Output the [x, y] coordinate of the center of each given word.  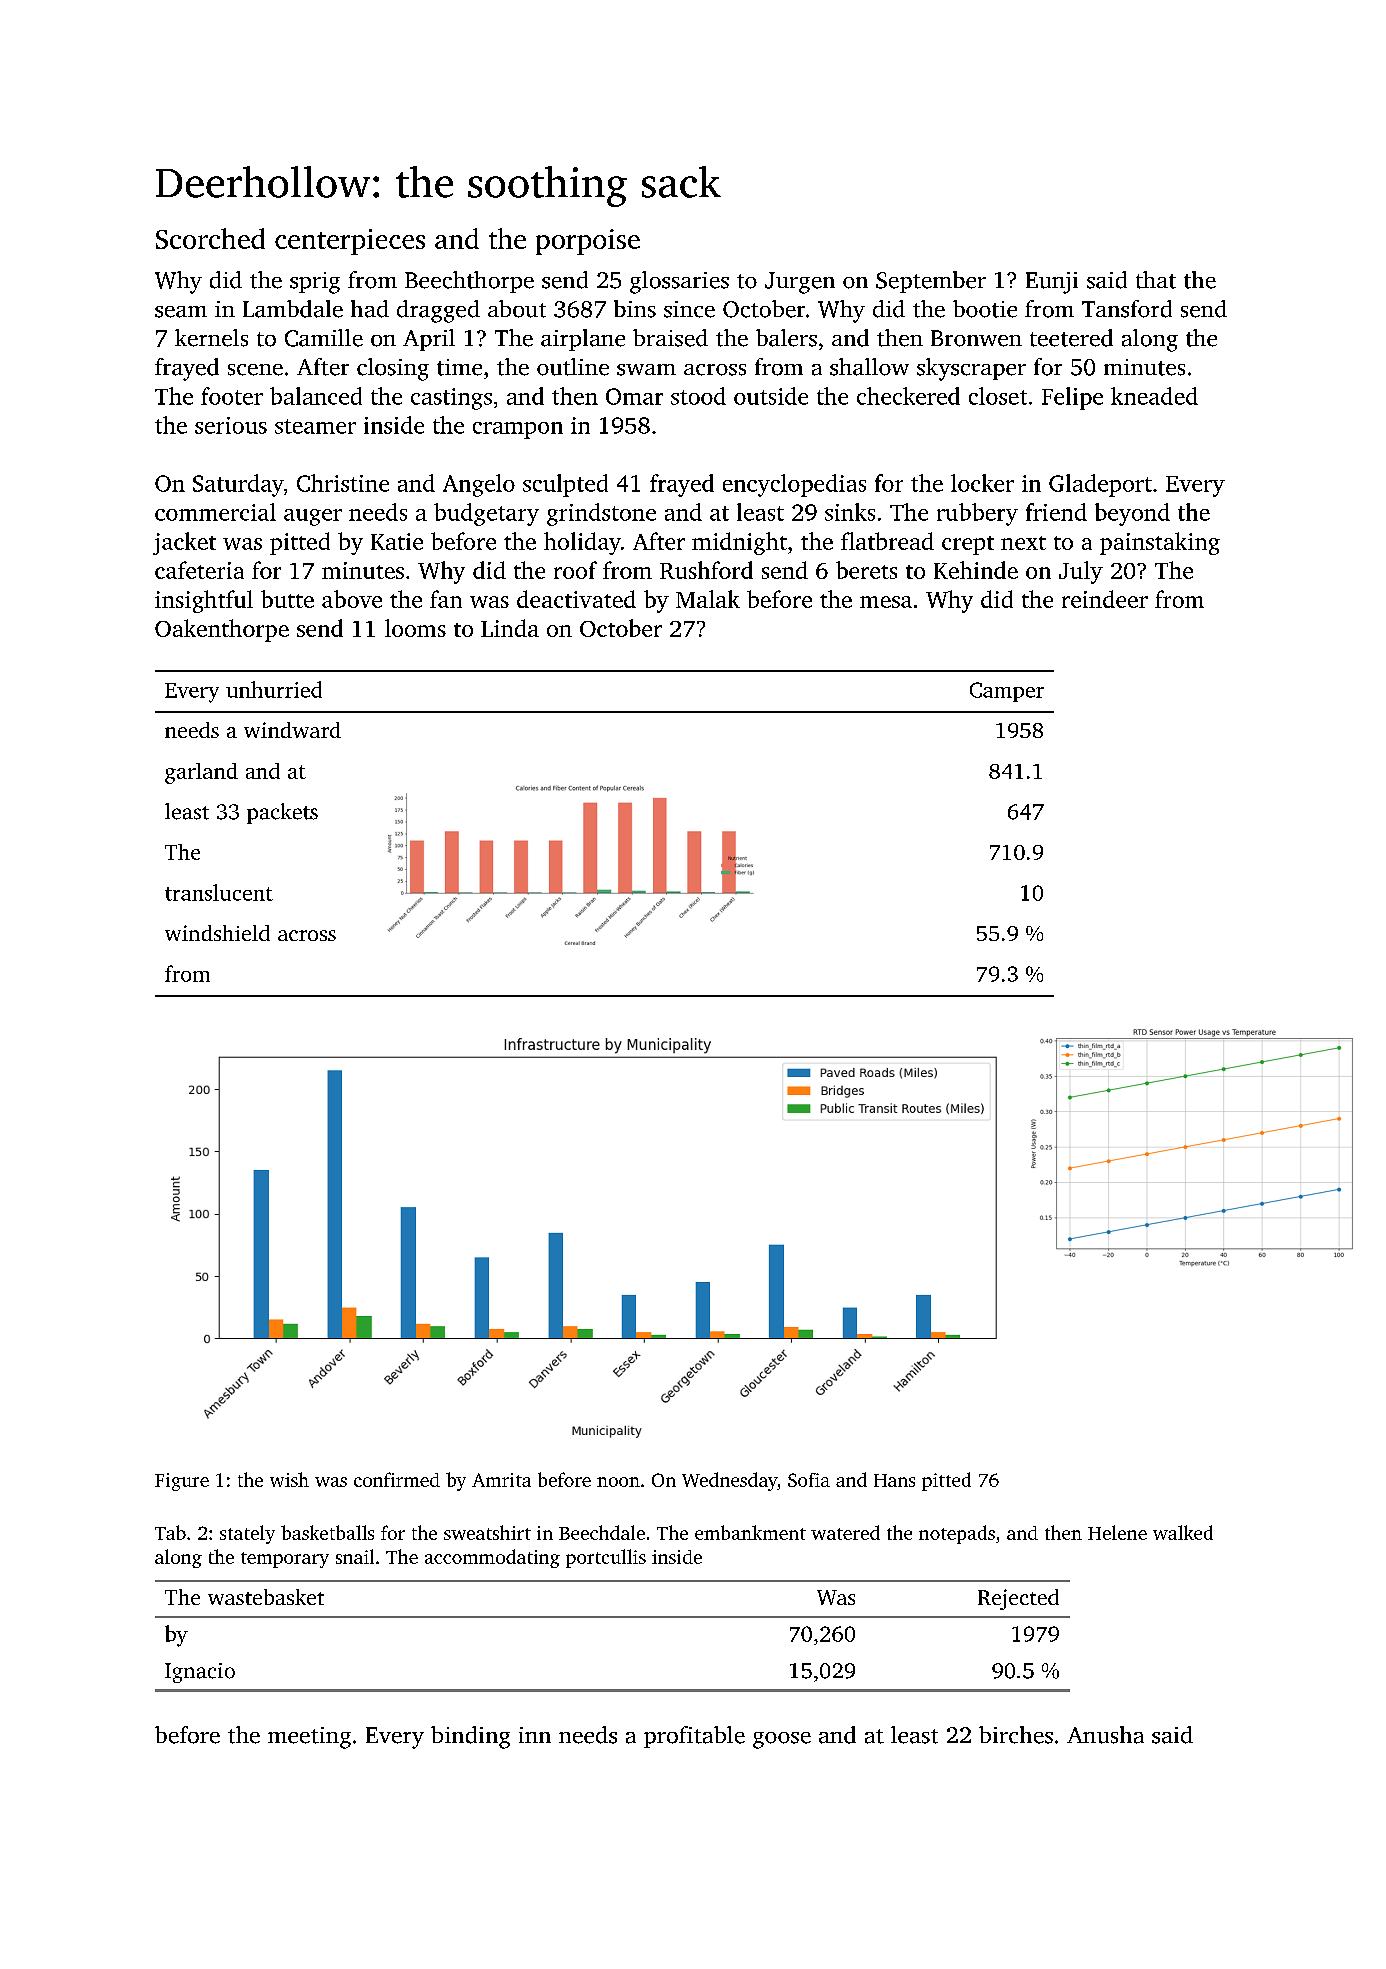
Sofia [809, 1480]
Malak [708, 599]
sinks [850, 512]
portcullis [606, 1558]
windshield [217, 933]
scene [255, 370]
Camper [1007, 692]
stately [247, 1534]
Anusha [1105, 1735]
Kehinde [976, 570]
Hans [894, 1480]
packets [282, 813]
